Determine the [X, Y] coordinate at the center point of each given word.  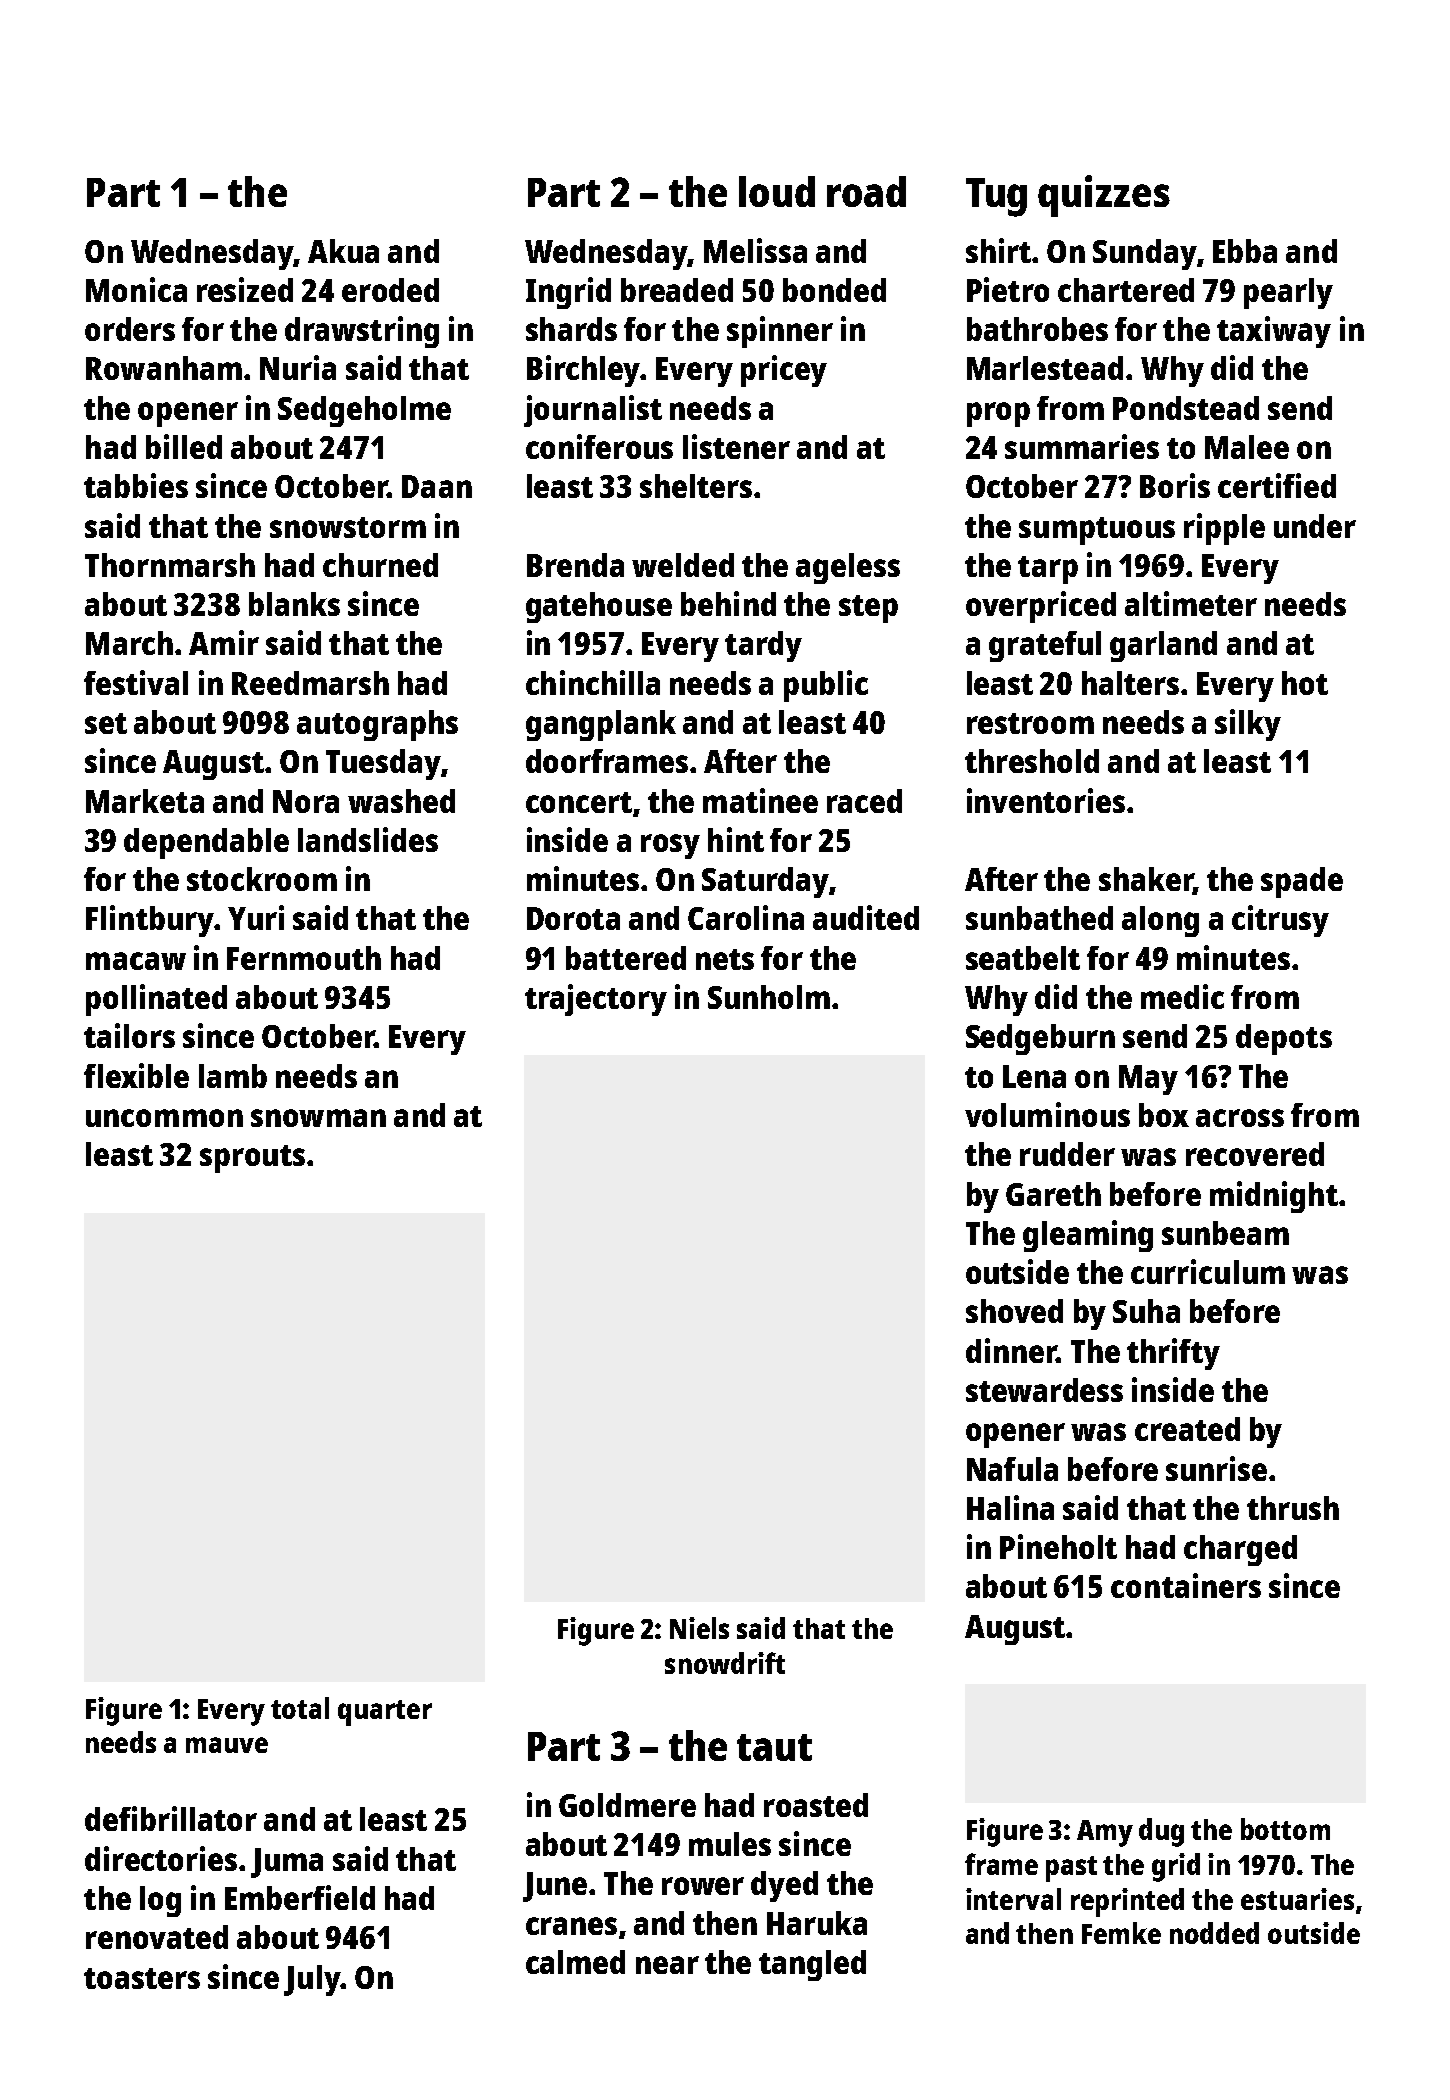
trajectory [596, 1000]
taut [774, 1747]
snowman [318, 1118]
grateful [1045, 646]
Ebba [1245, 251]
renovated [157, 1937]
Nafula [1012, 1469]
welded [683, 565]
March [129, 643]
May [1148, 1080]
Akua [343, 251]
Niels [699, 1628]
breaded [677, 290]
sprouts [252, 1159]
